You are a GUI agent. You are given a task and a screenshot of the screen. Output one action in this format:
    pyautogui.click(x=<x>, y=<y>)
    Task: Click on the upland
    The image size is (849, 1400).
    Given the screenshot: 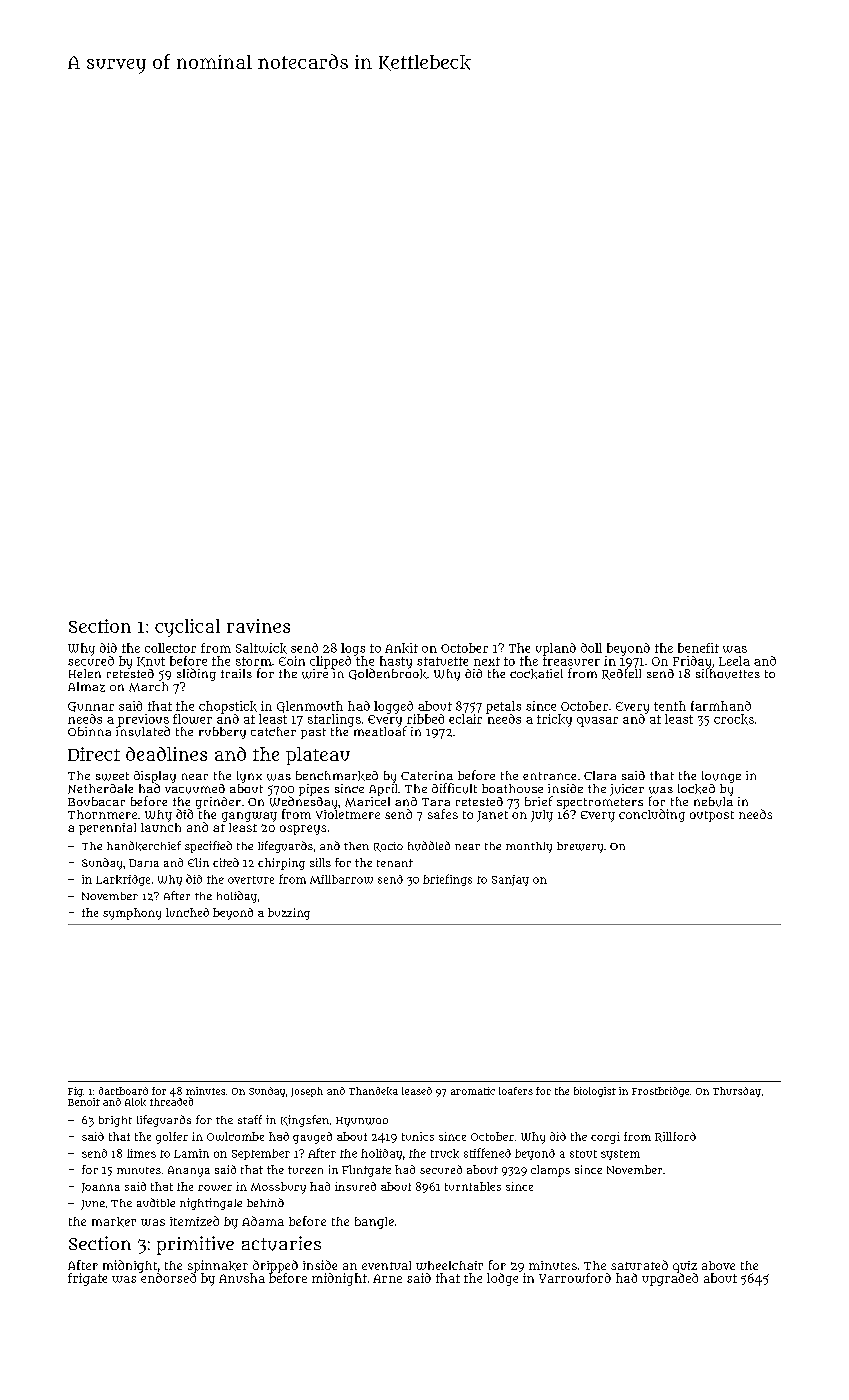 What is the action you would take?
    pyautogui.click(x=556, y=649)
